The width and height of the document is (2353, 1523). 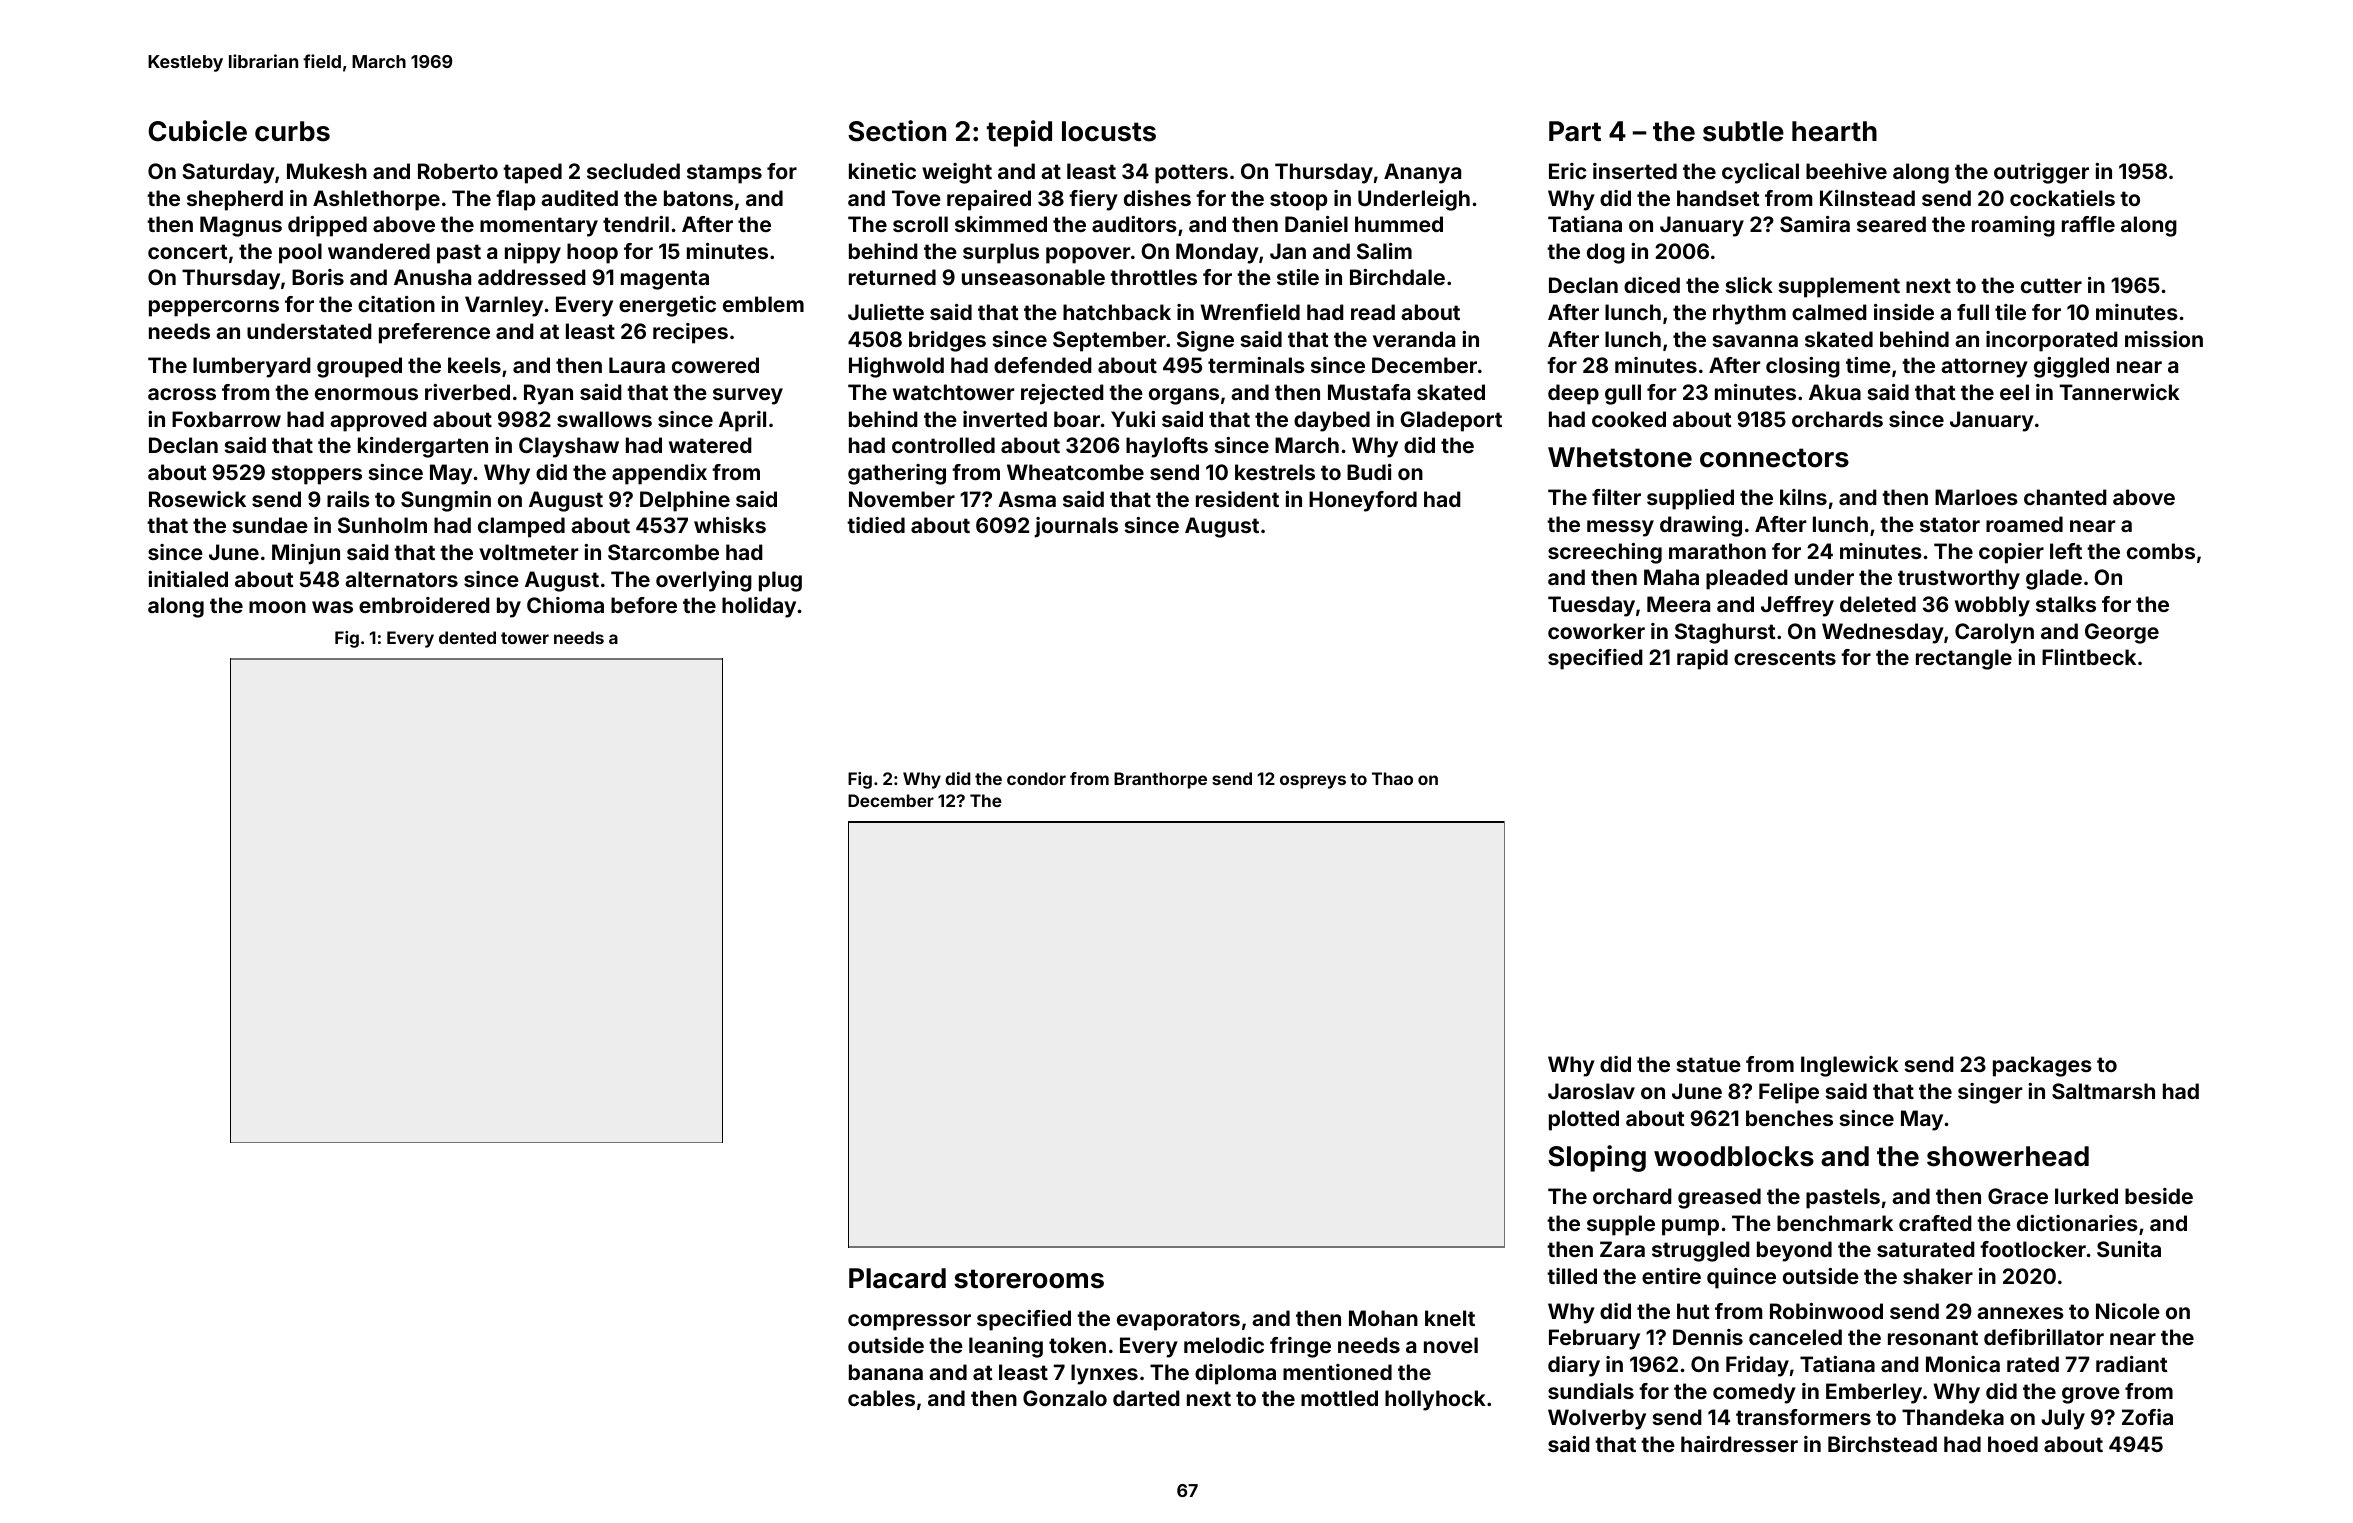 I want to click on Clayshaw, so click(x=569, y=447).
